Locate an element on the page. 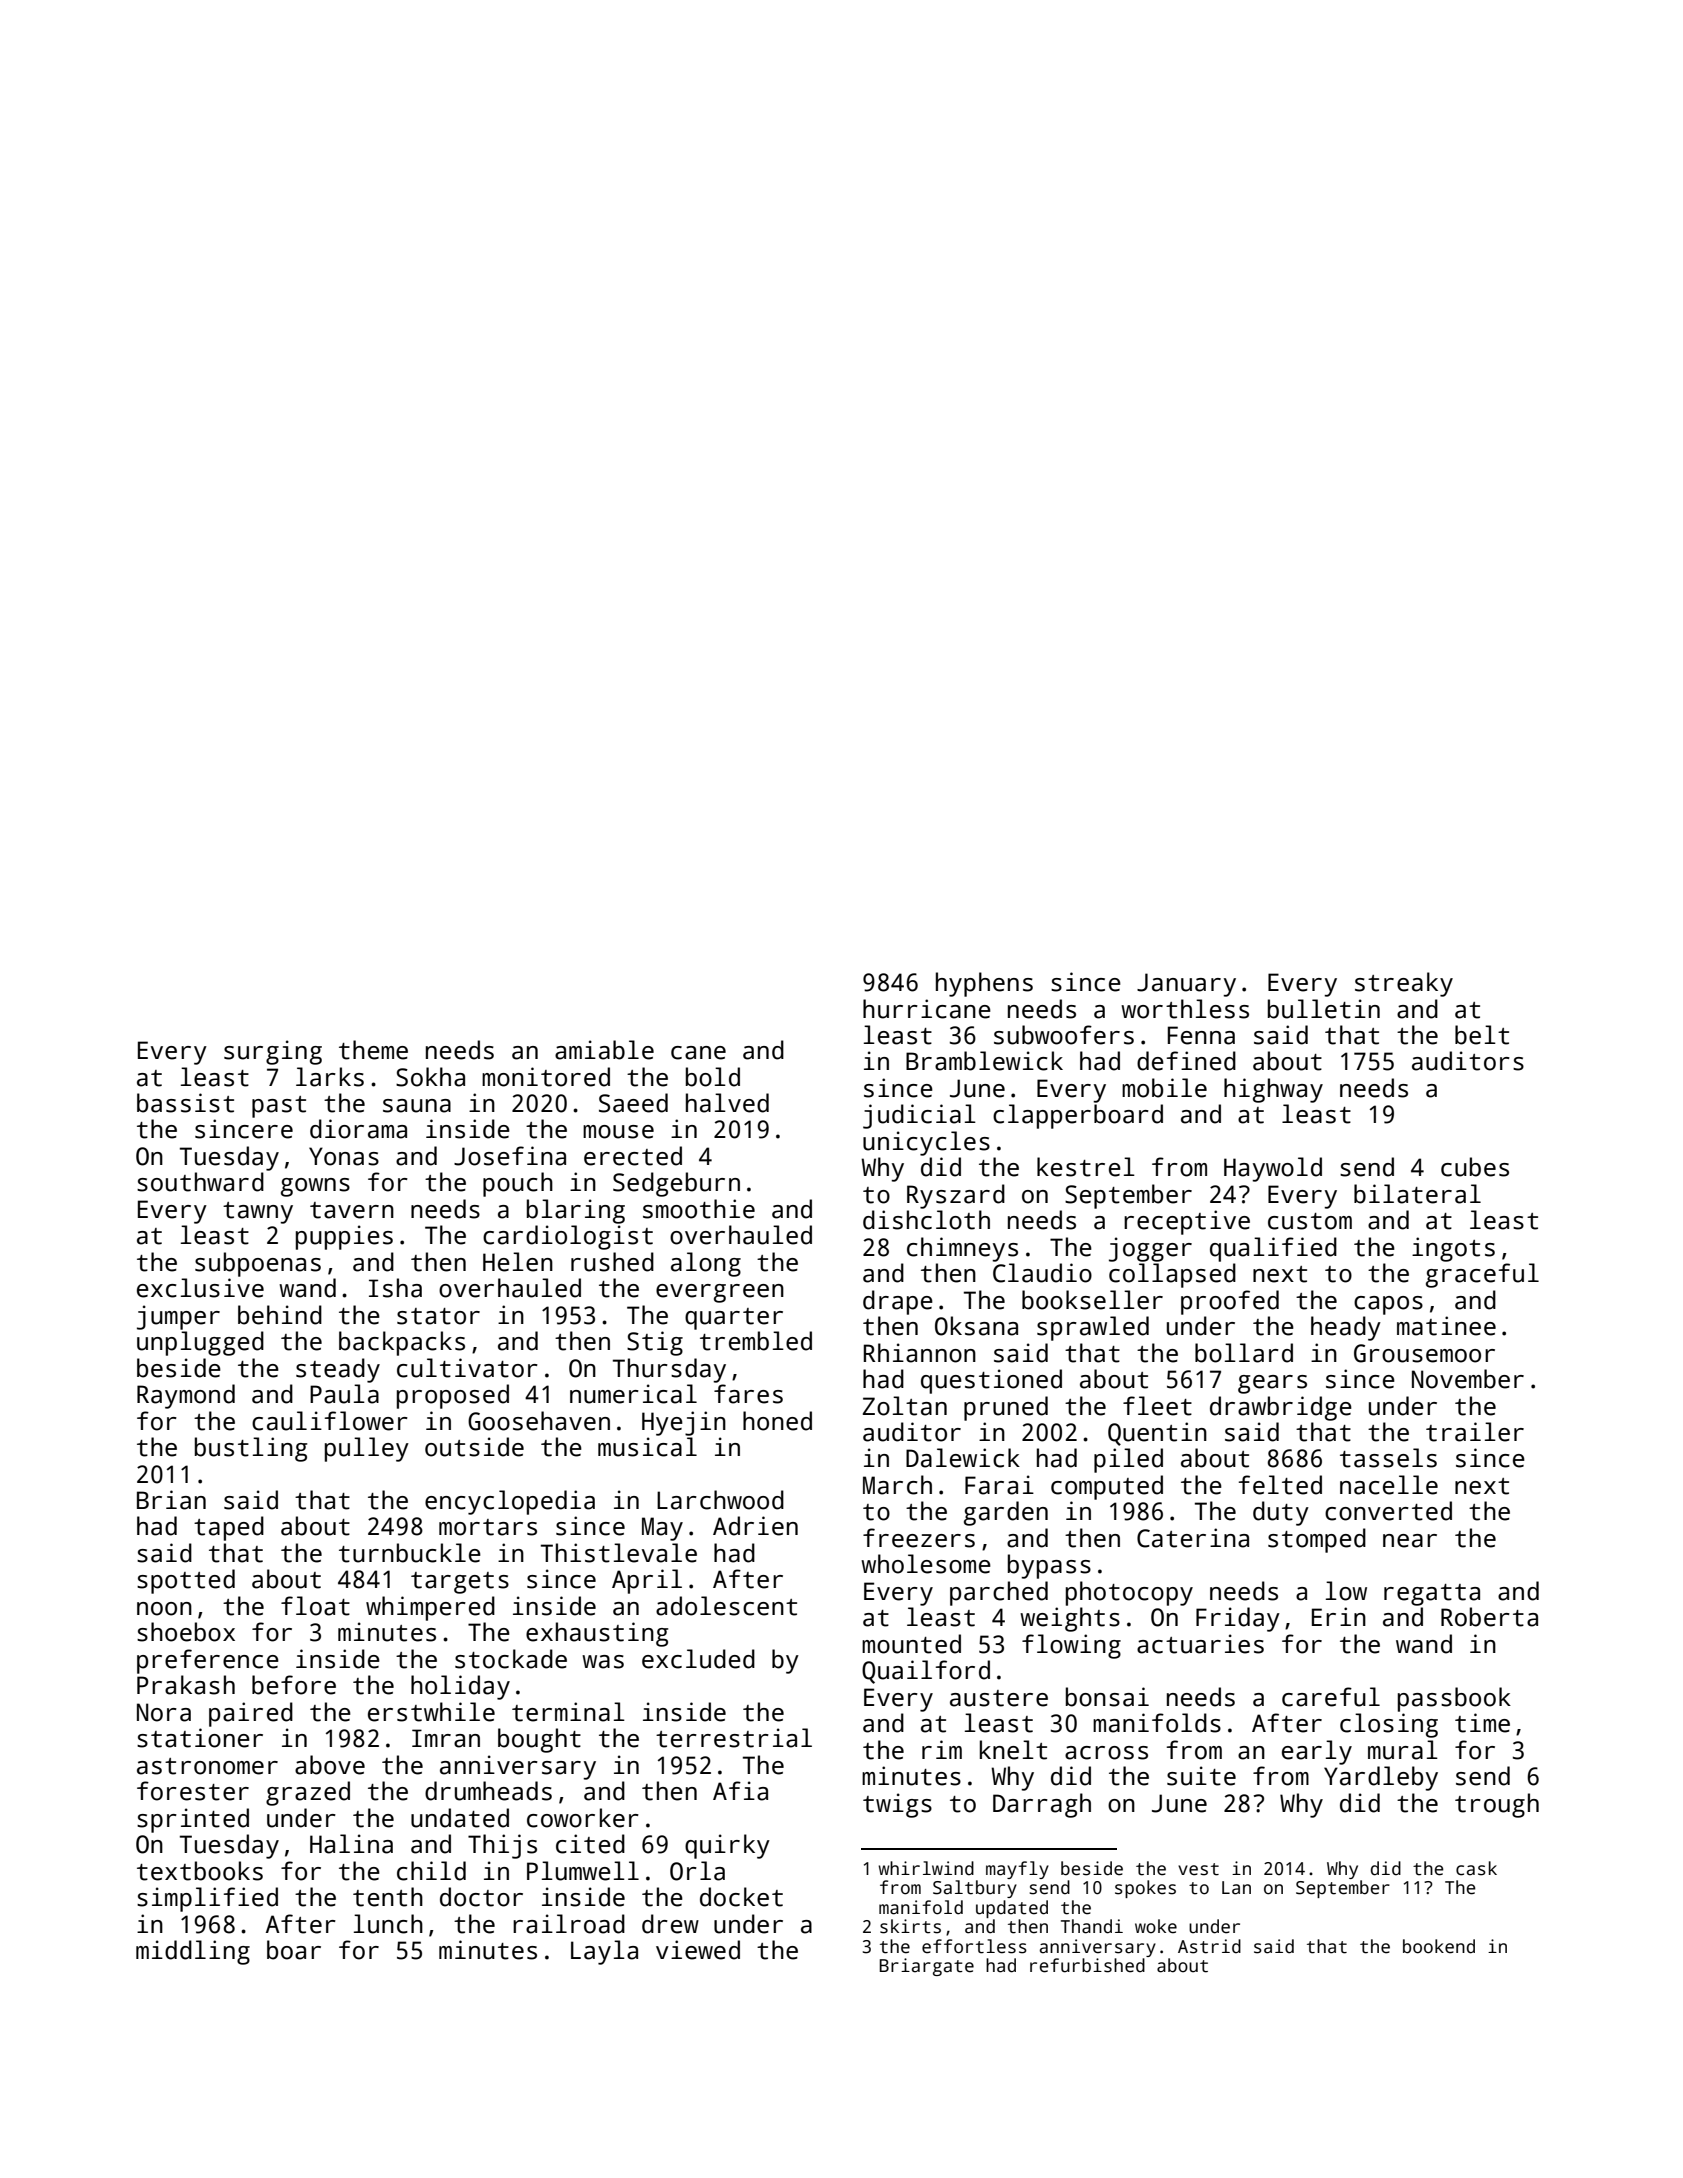  above is located at coordinates (330, 1765).
